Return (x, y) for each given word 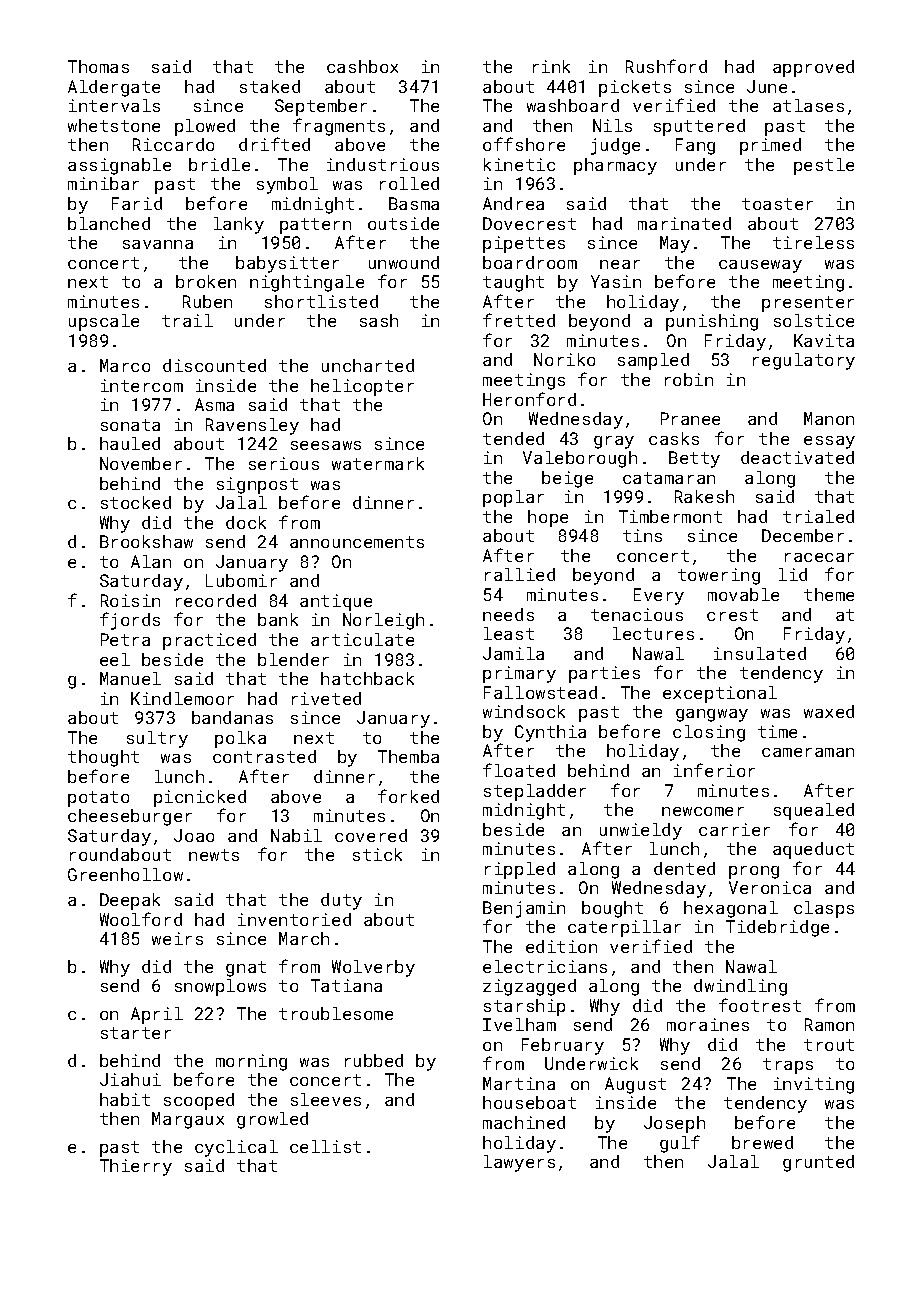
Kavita (824, 340)
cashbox (362, 66)
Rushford (666, 66)
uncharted (368, 365)
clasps (824, 909)
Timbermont (670, 516)
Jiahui (130, 1079)
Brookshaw (146, 541)
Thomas (98, 66)
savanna (158, 244)
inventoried (294, 919)
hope (548, 518)
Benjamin (524, 909)
